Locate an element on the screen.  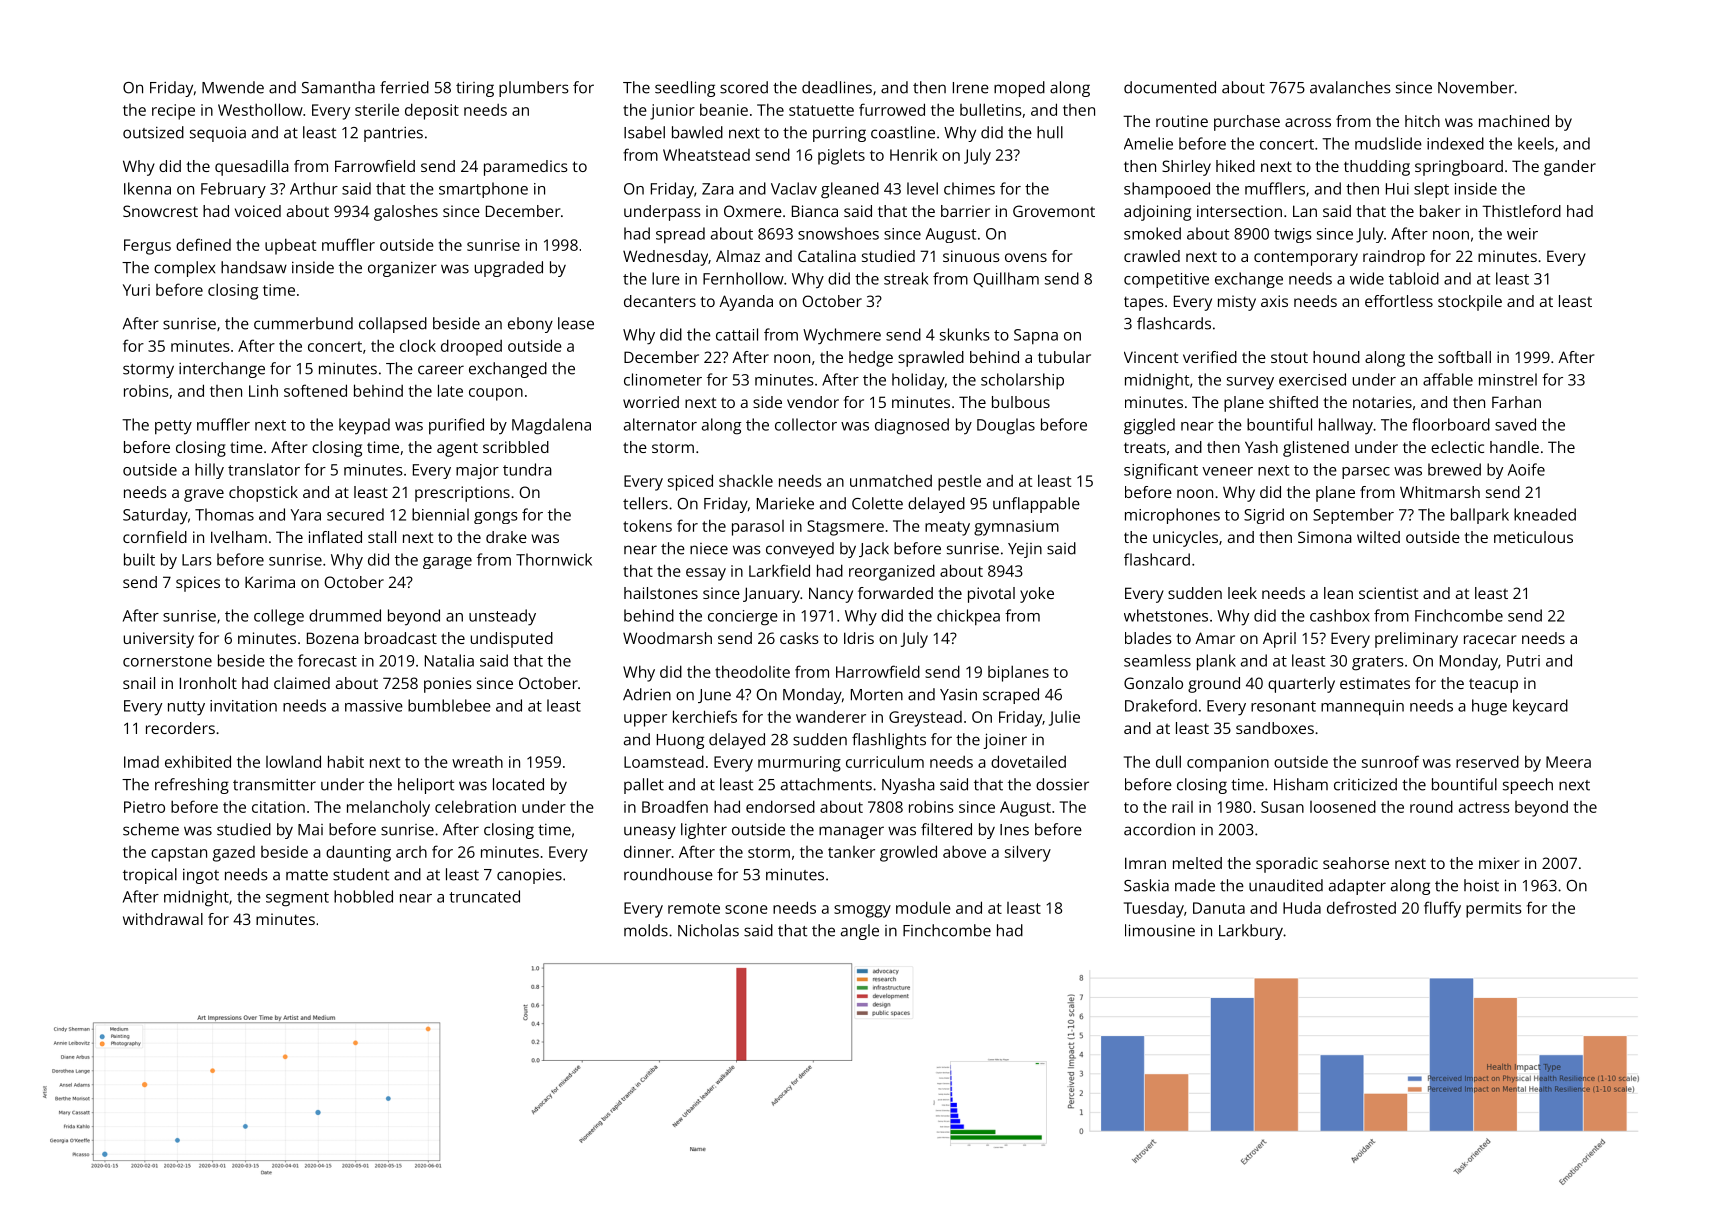
daunting is located at coordinates (358, 853).
